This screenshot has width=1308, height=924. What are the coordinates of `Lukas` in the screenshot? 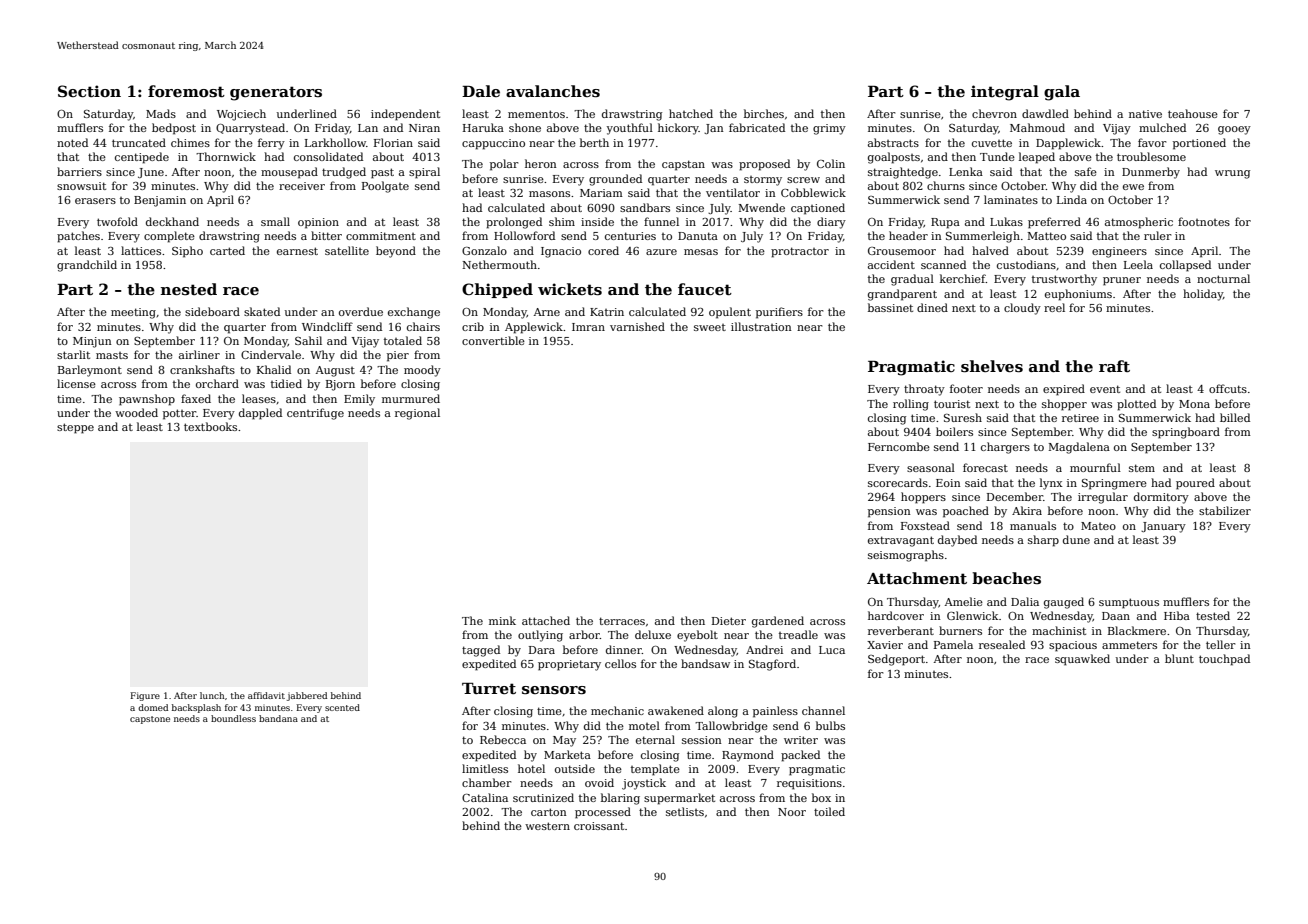 It's located at (1006, 221).
